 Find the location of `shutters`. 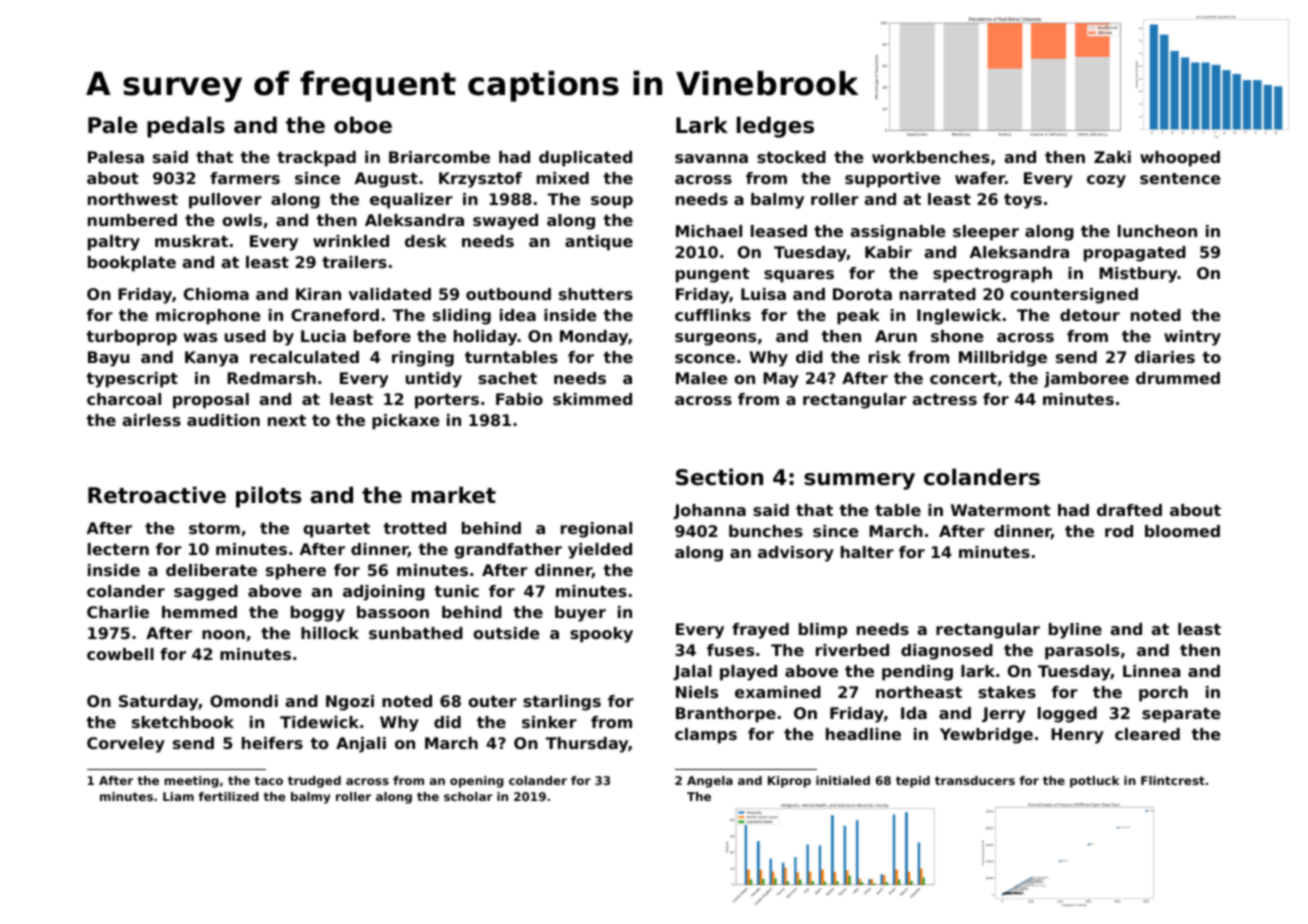

shutters is located at coordinates (596, 294).
